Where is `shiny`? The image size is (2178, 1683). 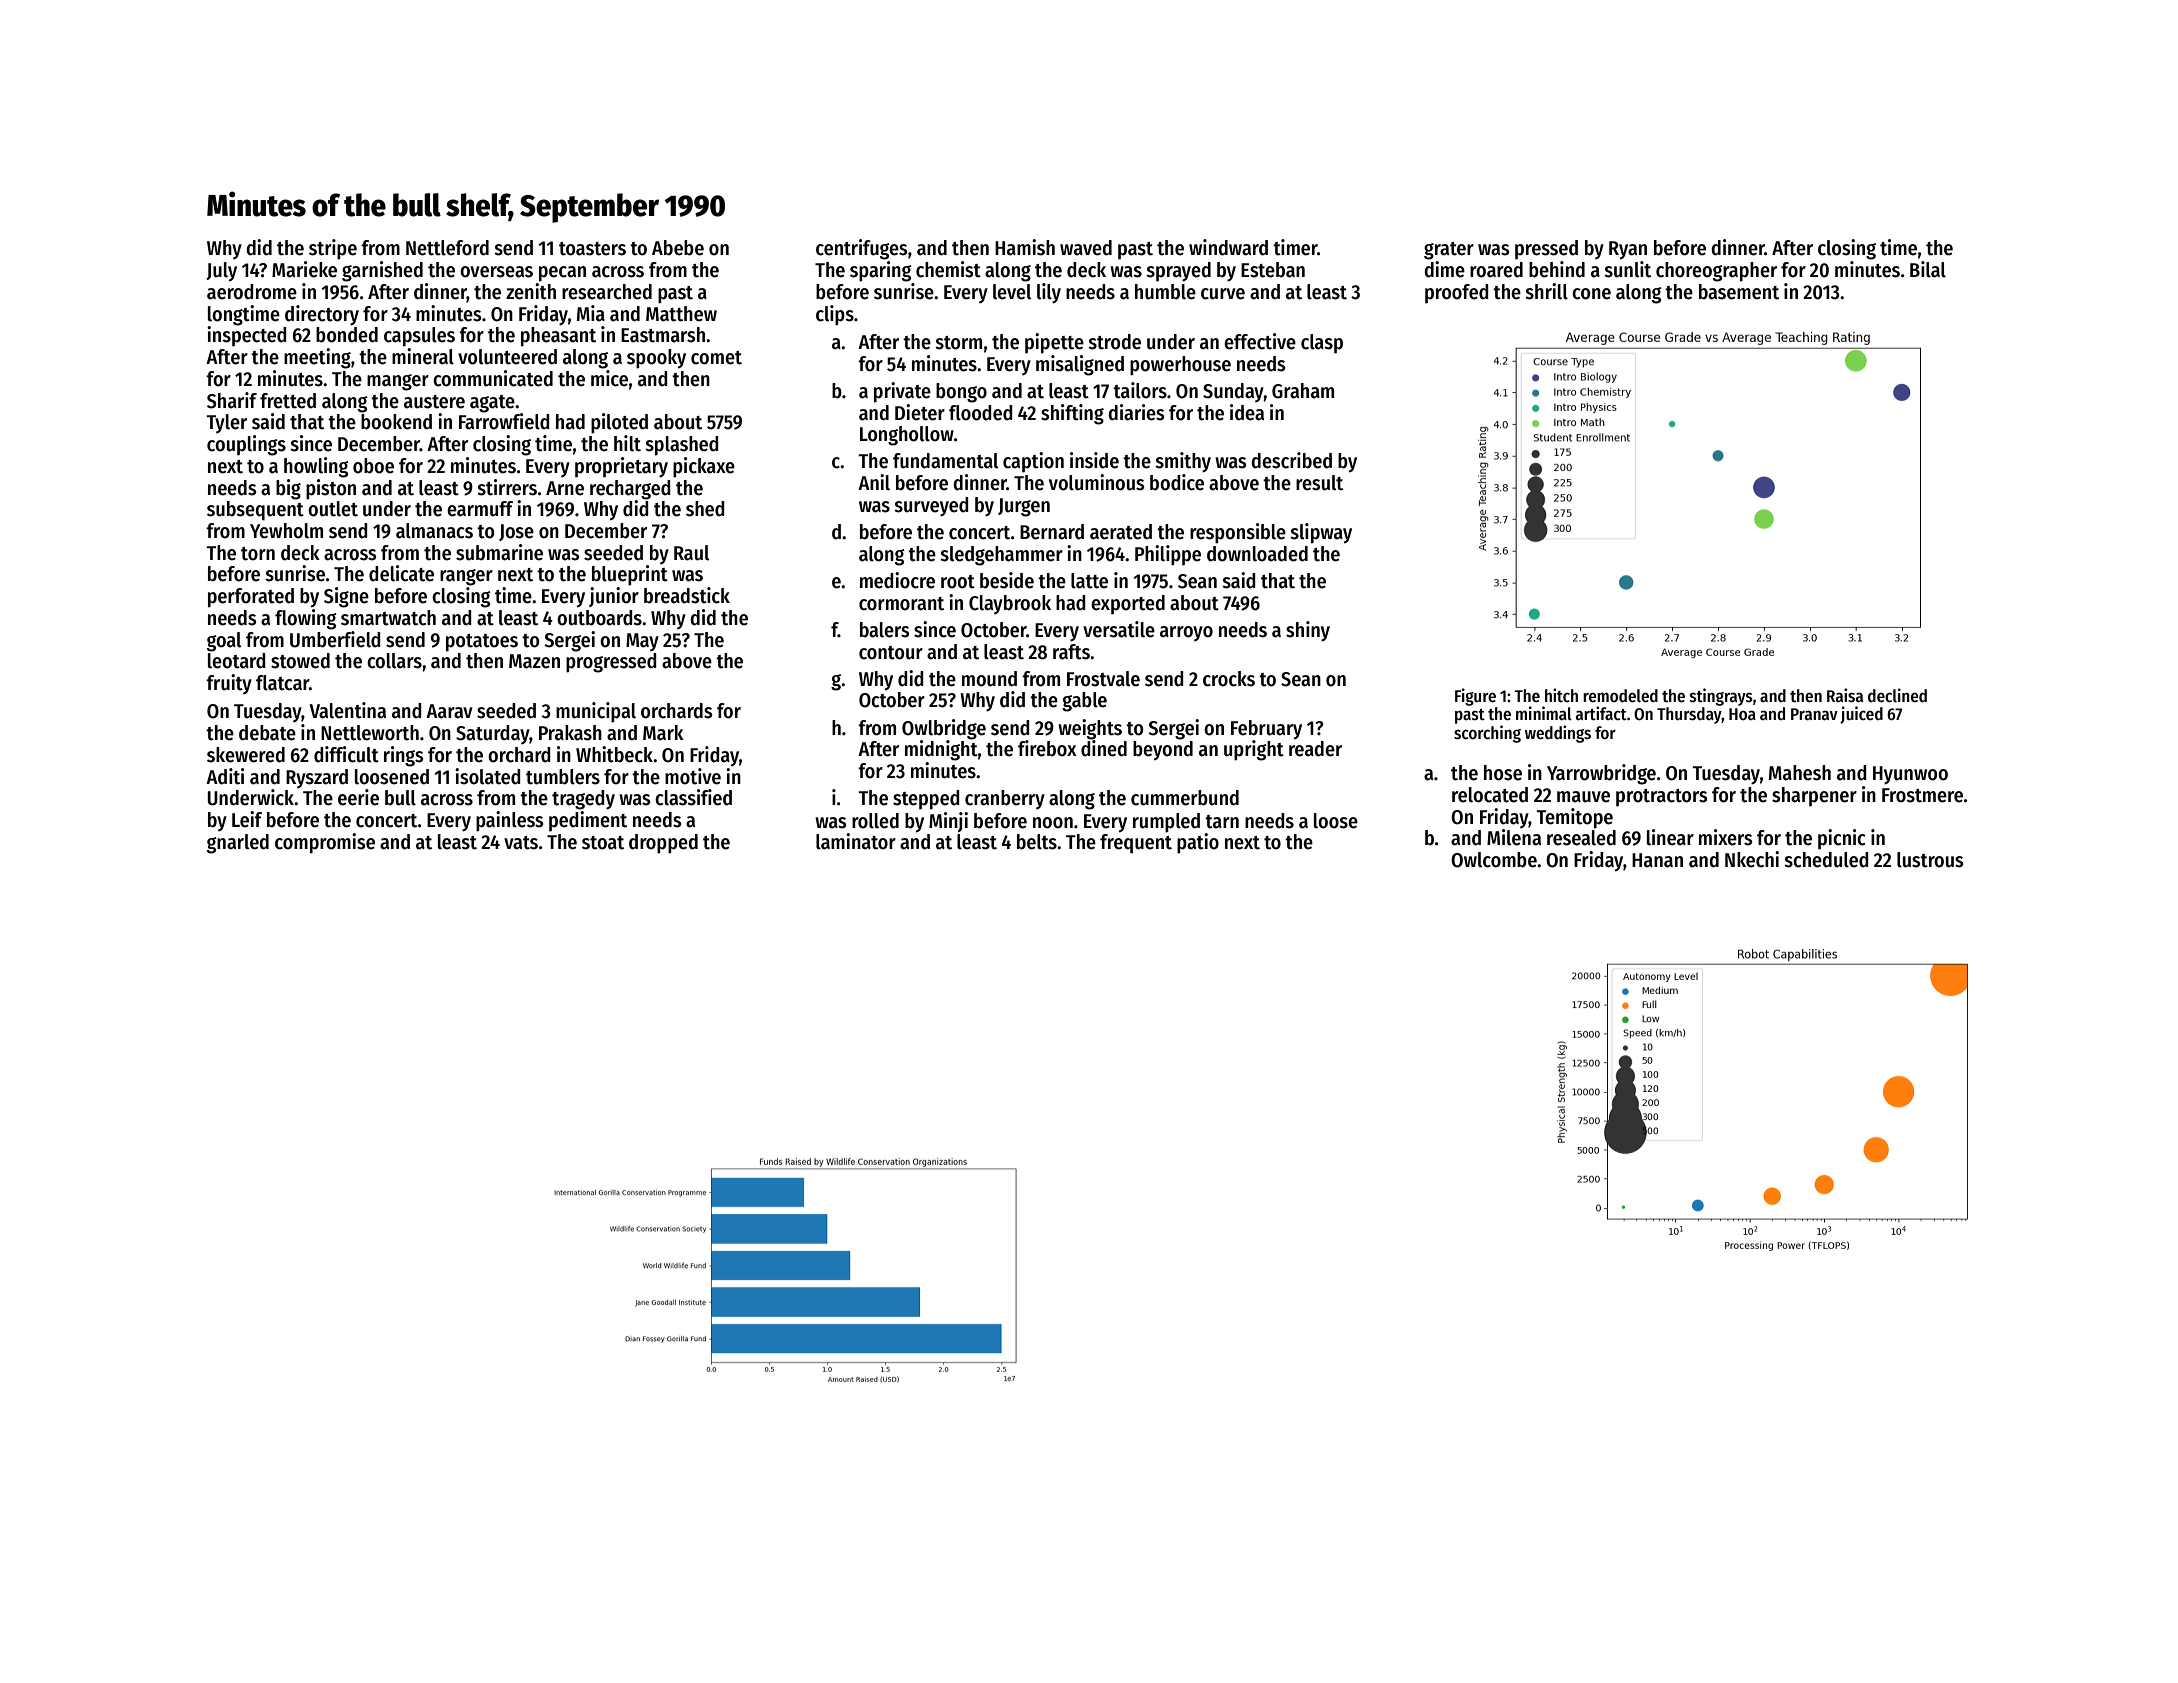 shiny is located at coordinates (1308, 631).
